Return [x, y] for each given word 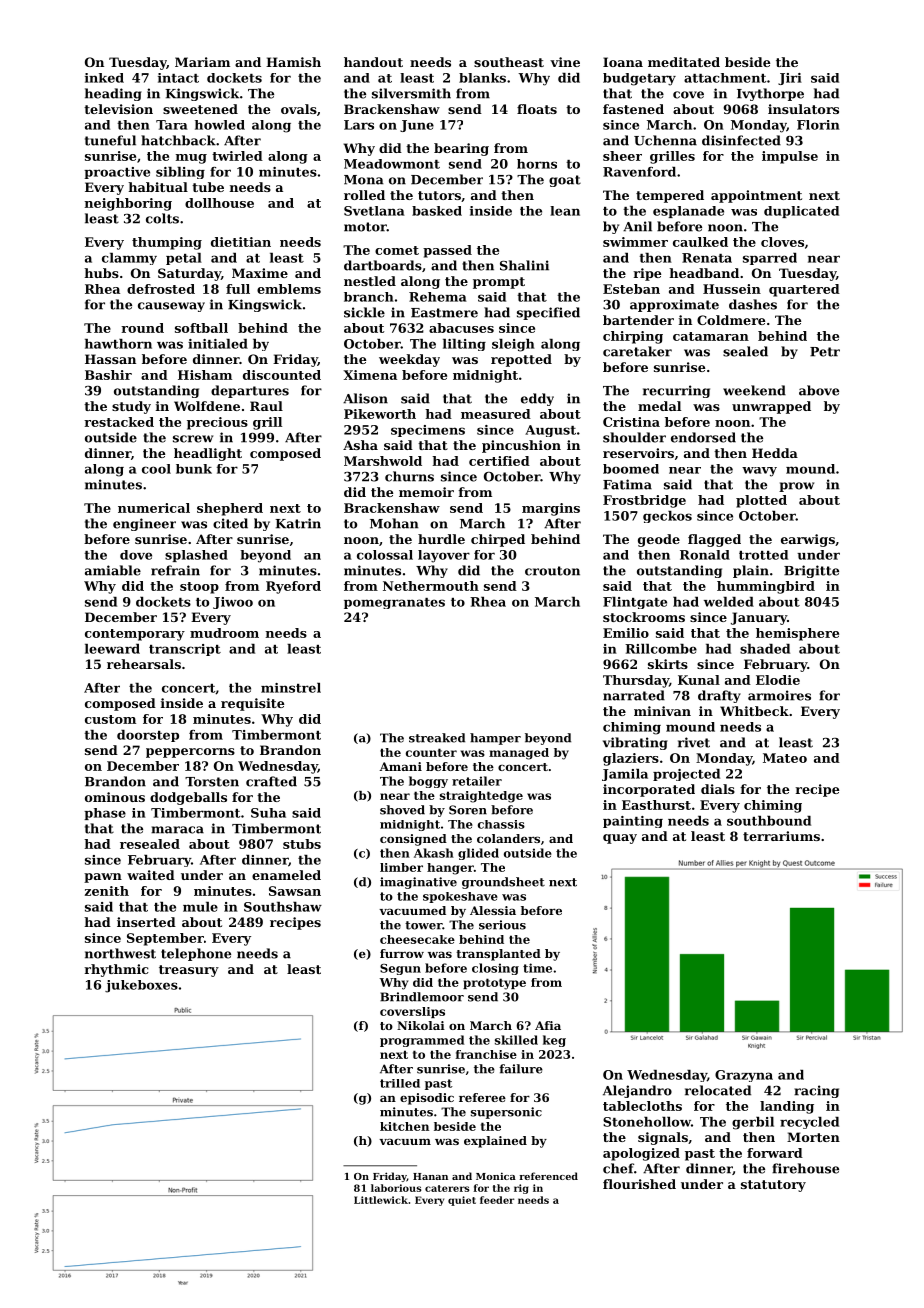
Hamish [293, 62]
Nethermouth [431, 586]
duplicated [801, 212]
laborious [396, 1188]
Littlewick [381, 1200]
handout [373, 62]
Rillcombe [661, 649]
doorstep [148, 736]
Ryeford [293, 587]
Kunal [699, 680]
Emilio [626, 633]
